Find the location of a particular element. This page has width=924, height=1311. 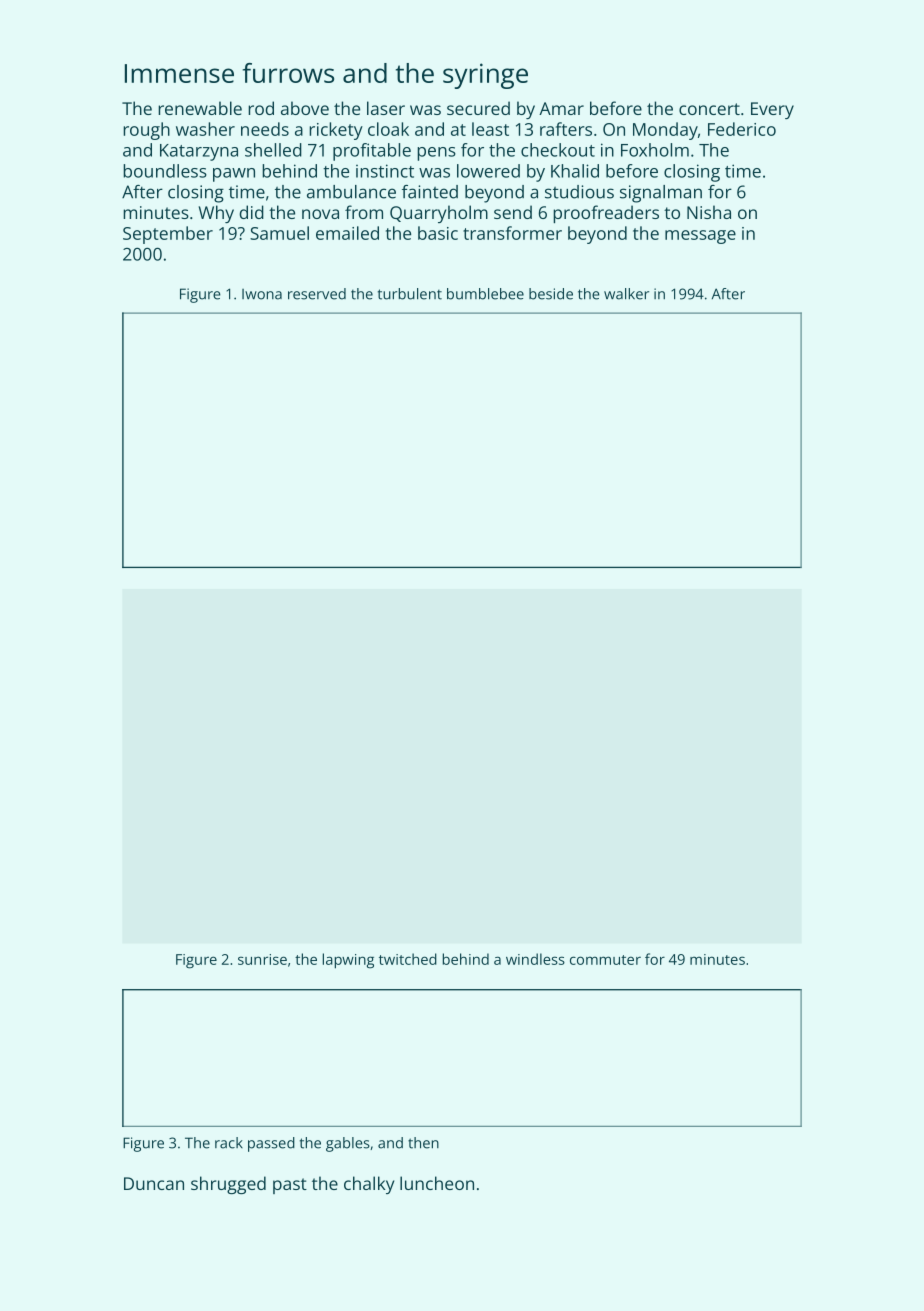

turbulent is located at coordinates (410, 294).
